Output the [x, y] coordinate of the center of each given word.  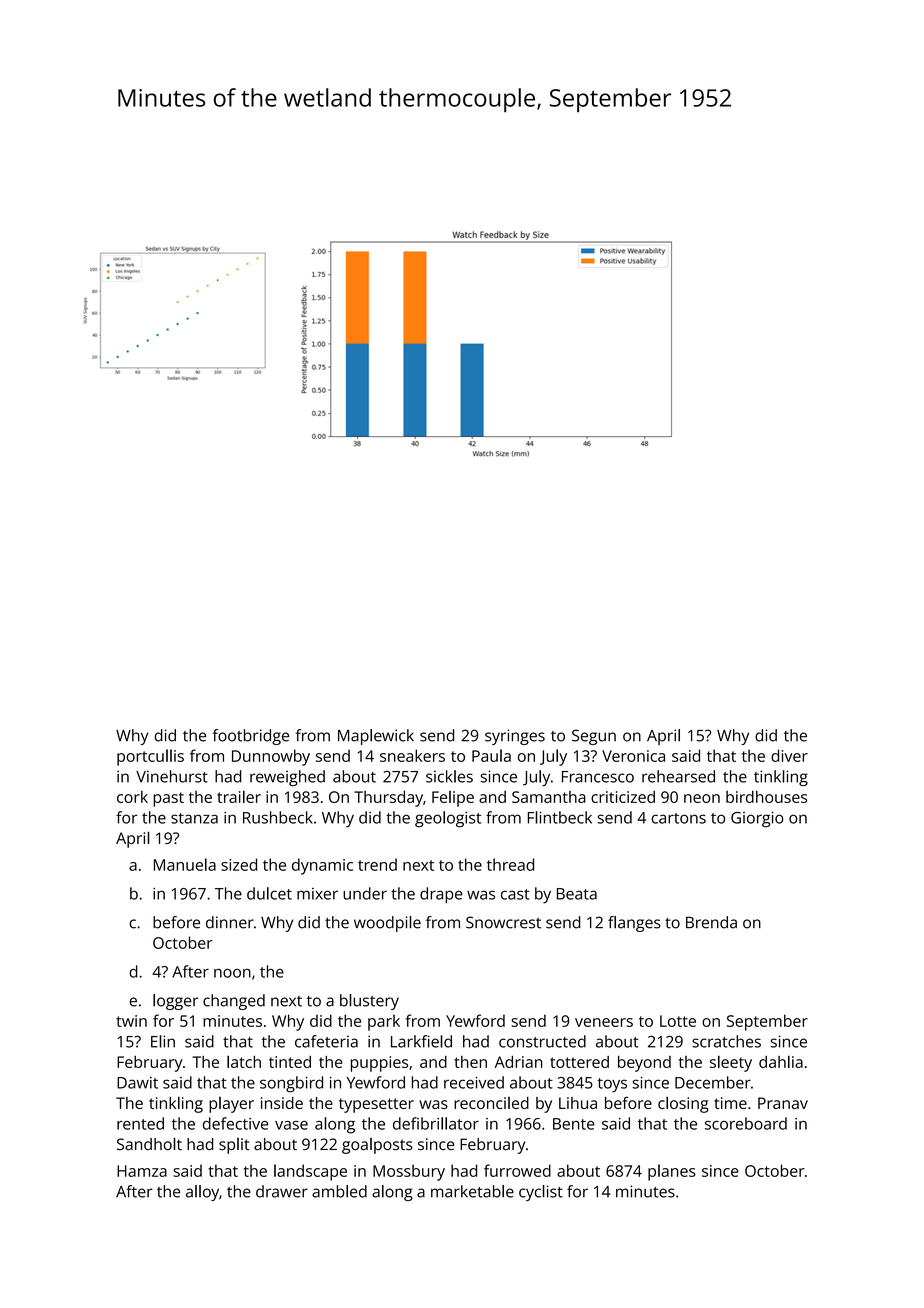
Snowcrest [503, 922]
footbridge [250, 737]
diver [789, 755]
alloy [202, 1193]
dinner [230, 922]
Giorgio [757, 820]
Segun [594, 737]
